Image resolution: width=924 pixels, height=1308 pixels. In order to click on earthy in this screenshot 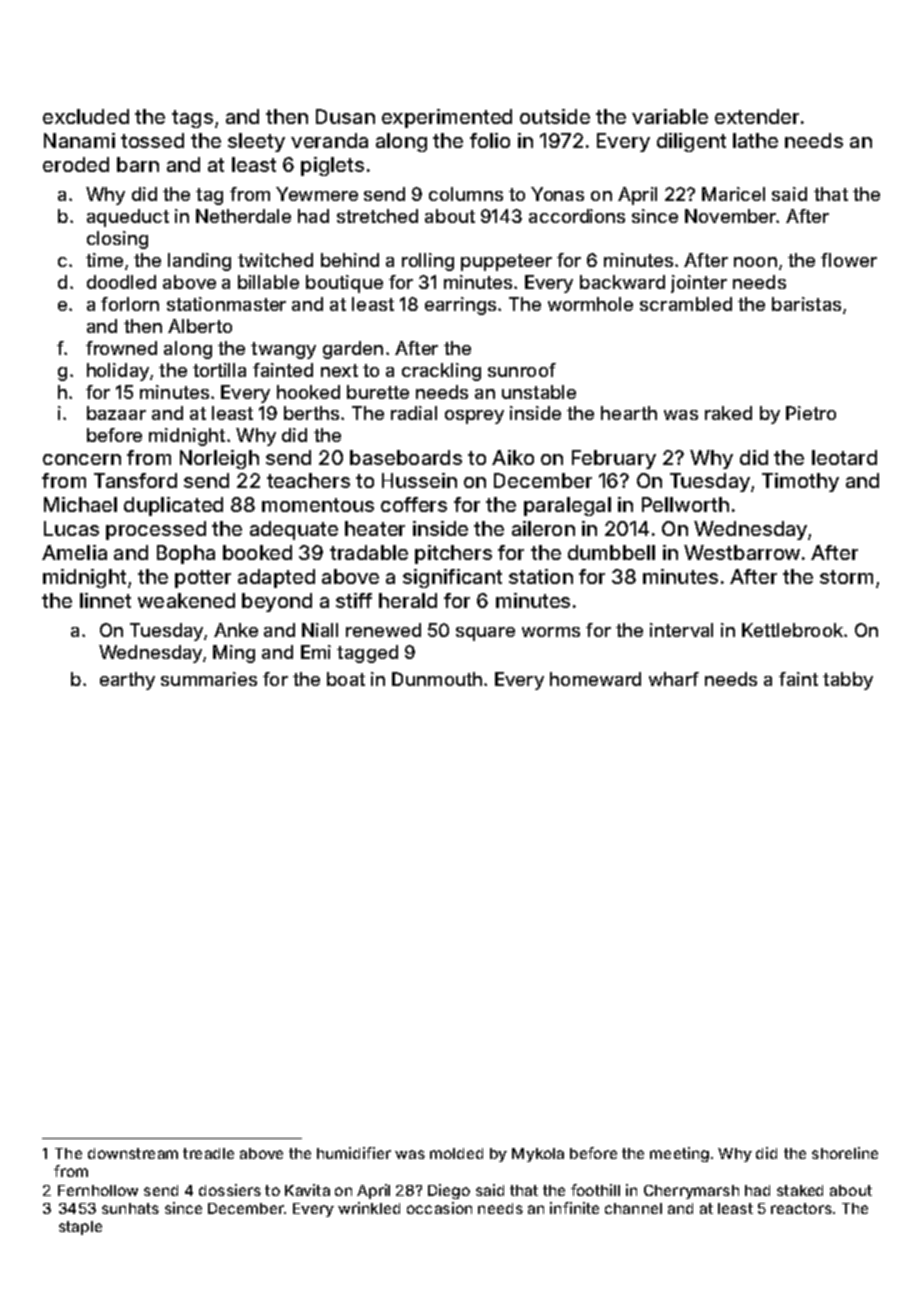, I will do `click(127, 681)`.
